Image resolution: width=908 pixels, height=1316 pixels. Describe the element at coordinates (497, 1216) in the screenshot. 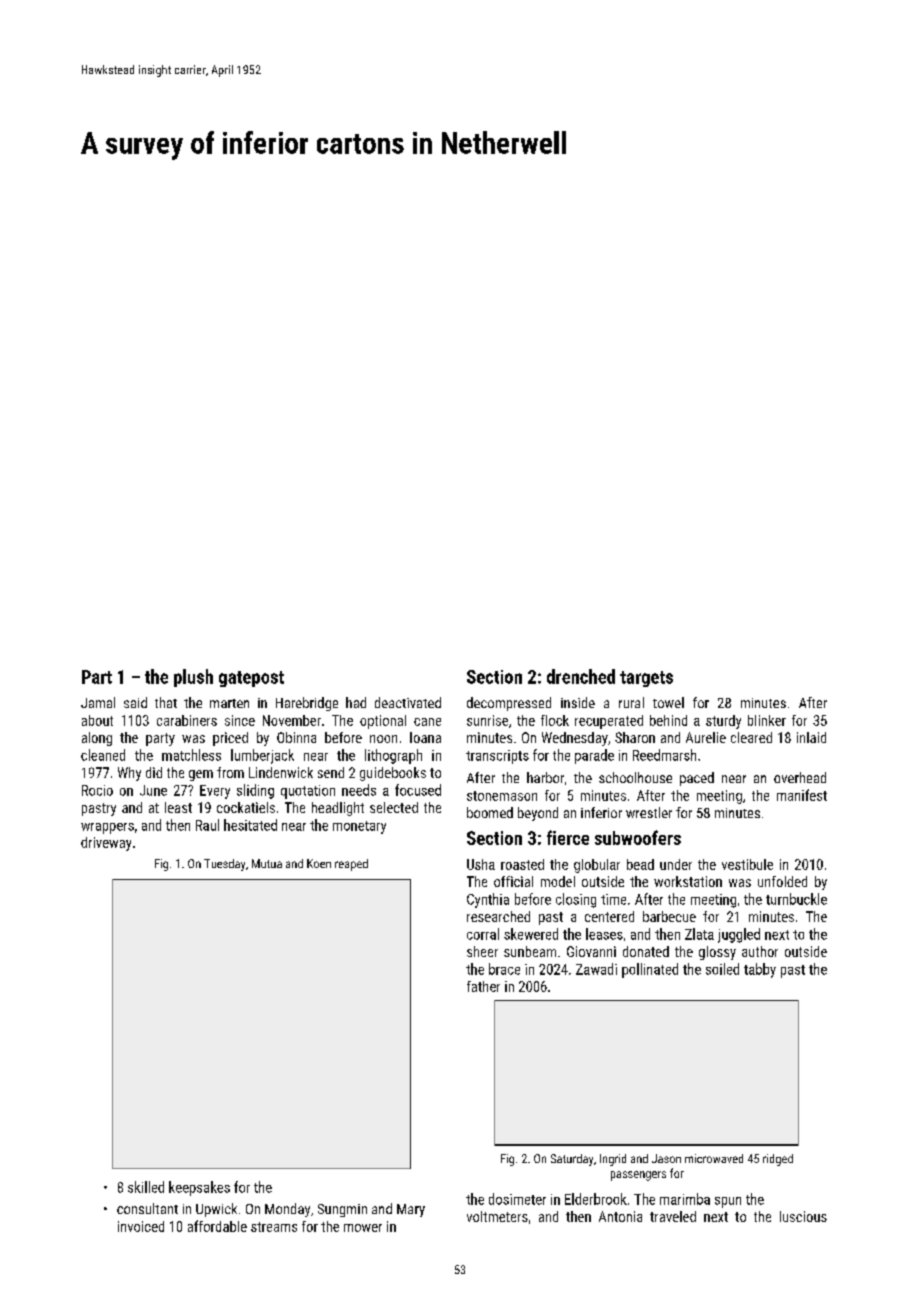

I see `voltmeters` at that location.
